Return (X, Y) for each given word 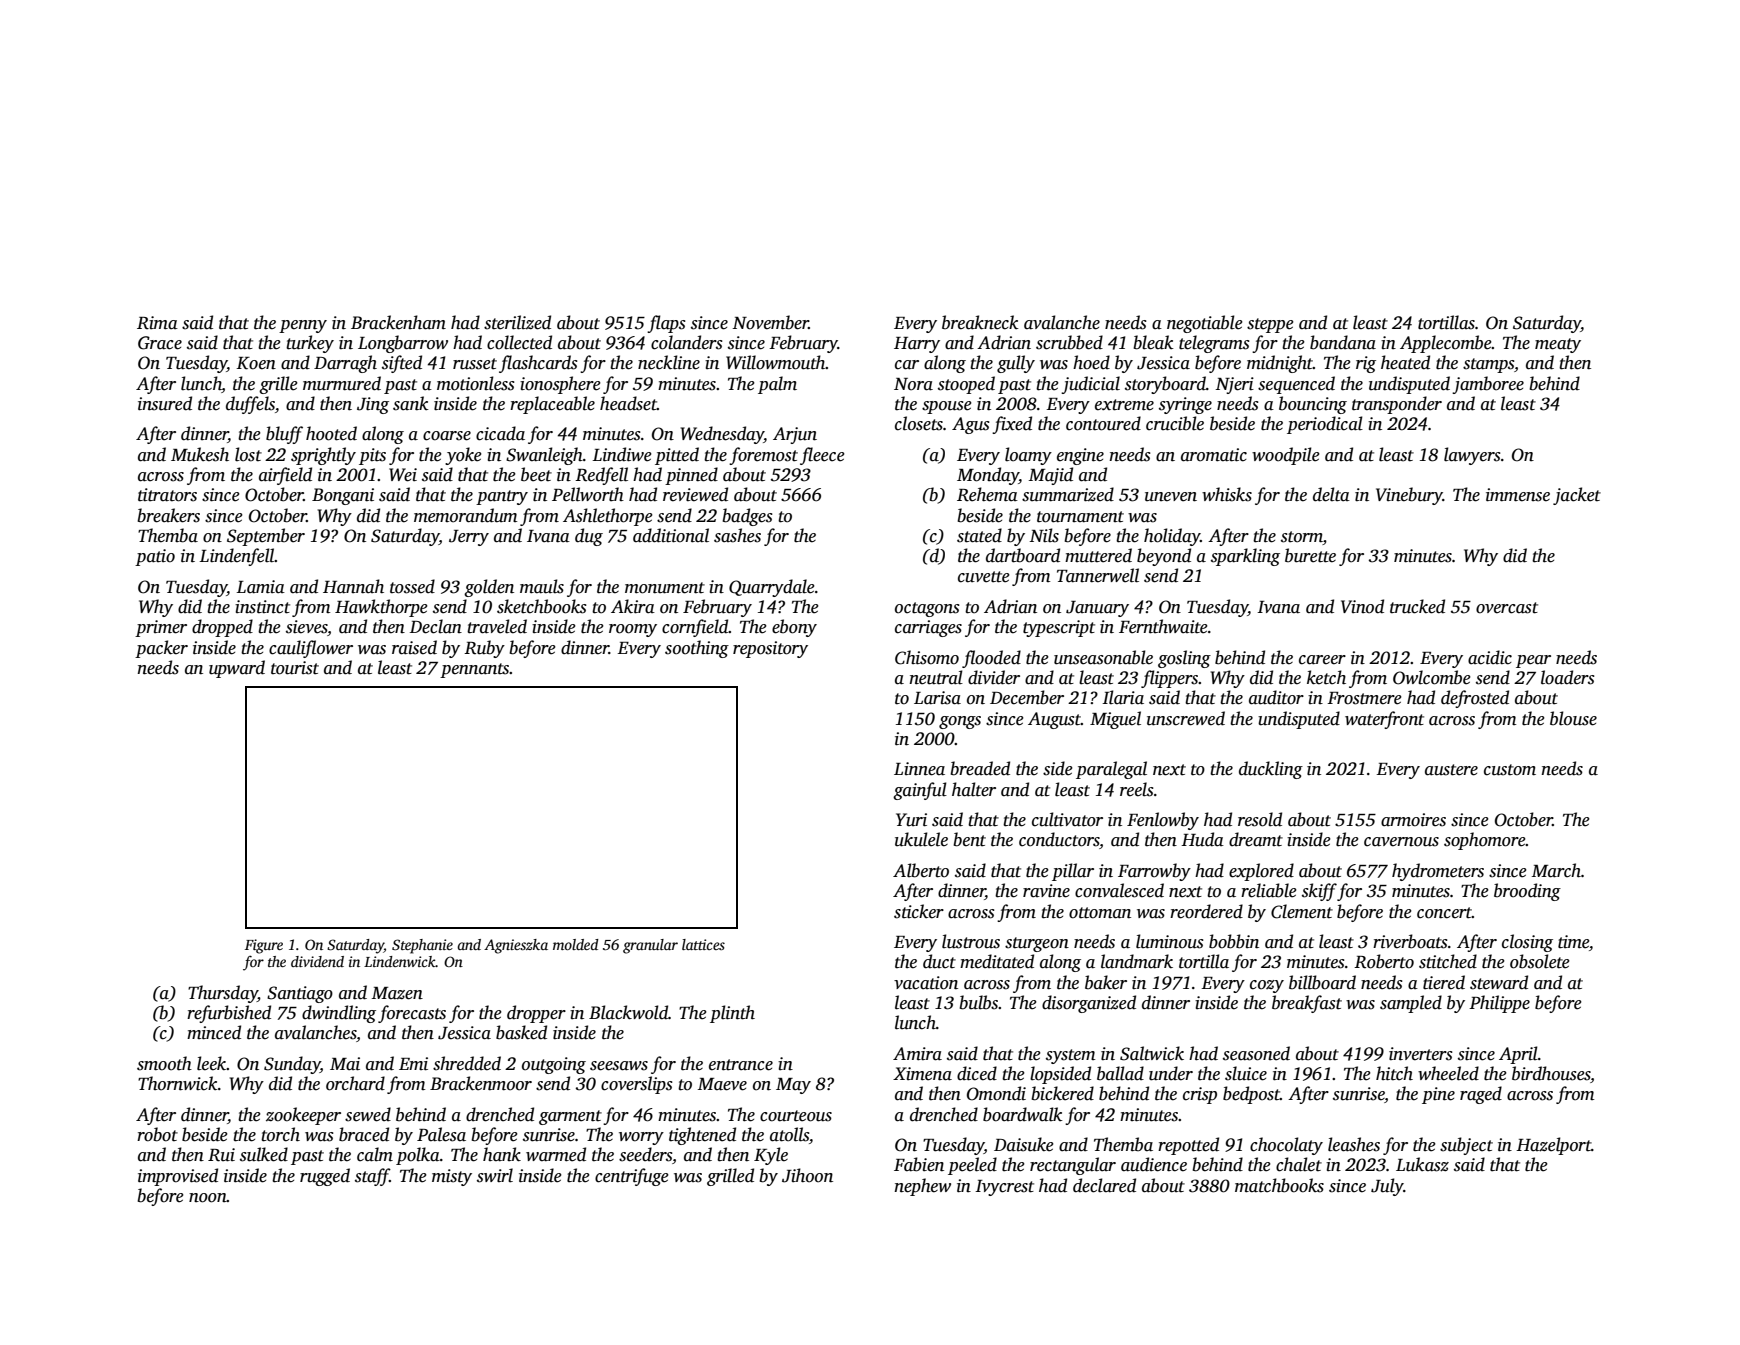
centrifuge (632, 1177)
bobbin (1234, 941)
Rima (157, 323)
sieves (307, 628)
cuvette (984, 577)
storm (1302, 538)
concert (1444, 913)
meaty (1558, 345)
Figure (264, 946)
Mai (345, 1064)
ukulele (921, 839)
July (1387, 1187)
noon (208, 1198)
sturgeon (1037, 944)
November (770, 322)
